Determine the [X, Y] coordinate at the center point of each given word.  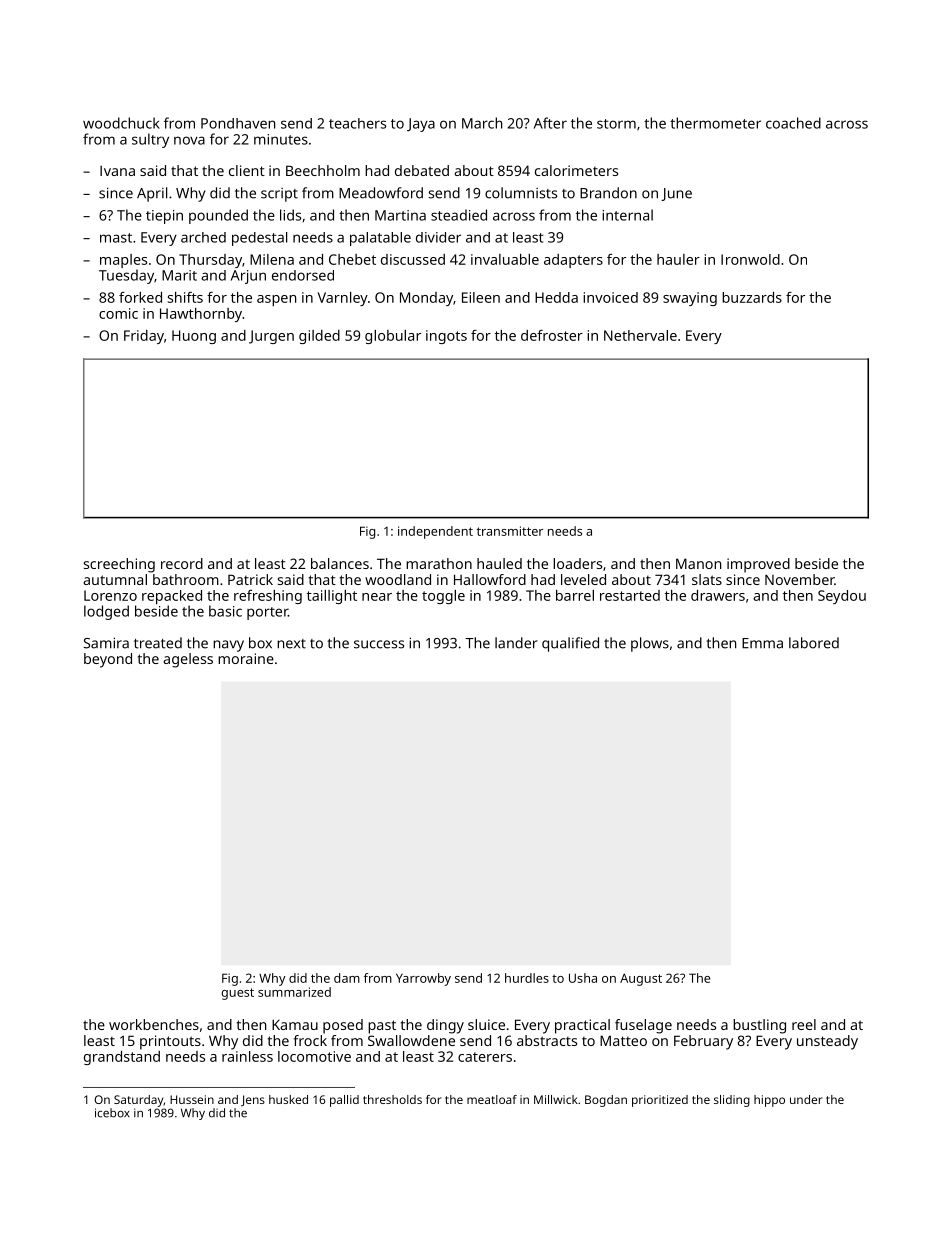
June [676, 194]
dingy [445, 1026]
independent [435, 532]
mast [116, 238]
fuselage [643, 1026]
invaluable [505, 259]
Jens [253, 1100]
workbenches [154, 1024]
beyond [108, 660]
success [379, 644]
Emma [762, 643]
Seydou [842, 597]
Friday [144, 337]
